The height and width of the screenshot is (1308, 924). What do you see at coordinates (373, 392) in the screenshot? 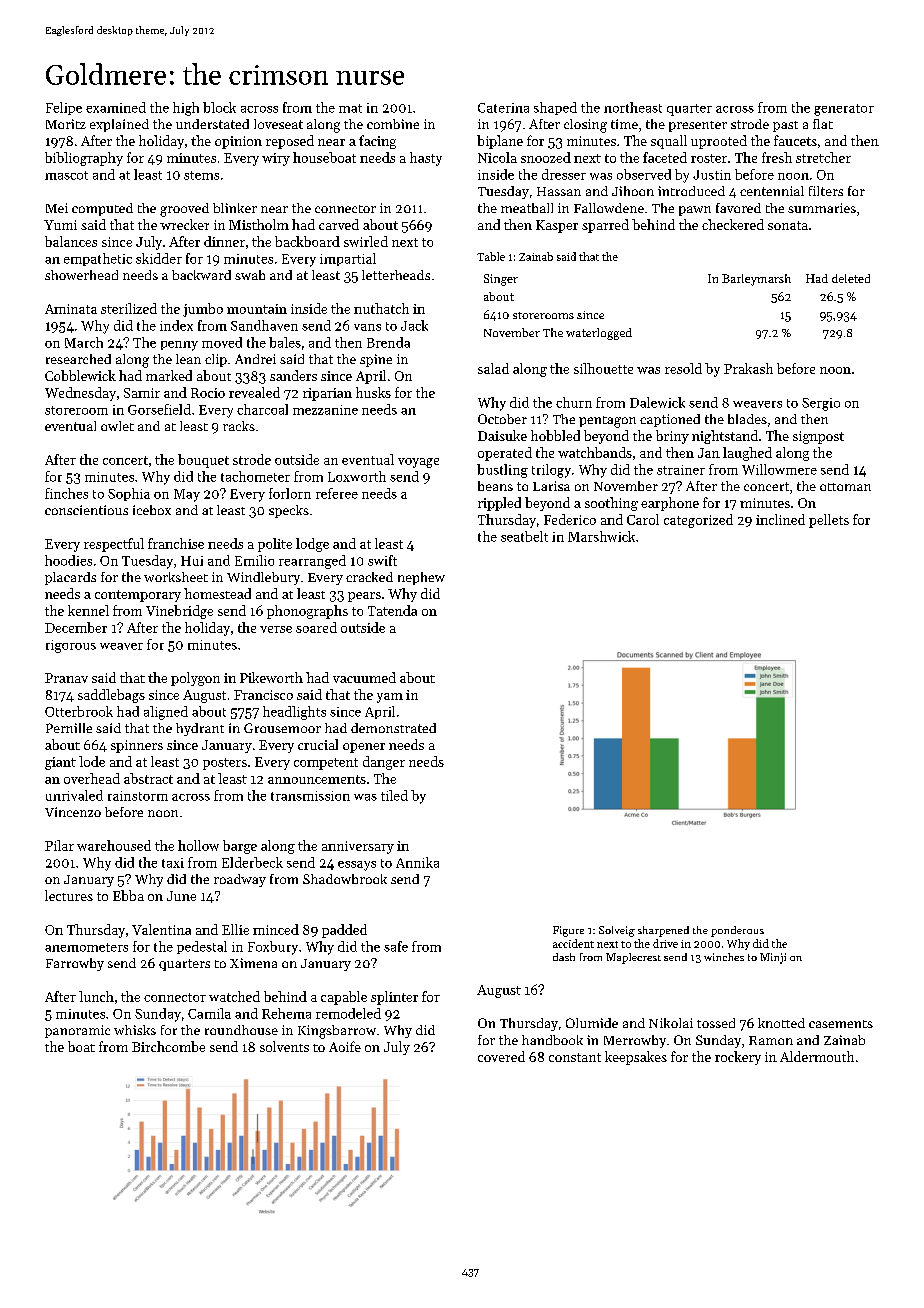
I see `husks` at bounding box center [373, 392].
